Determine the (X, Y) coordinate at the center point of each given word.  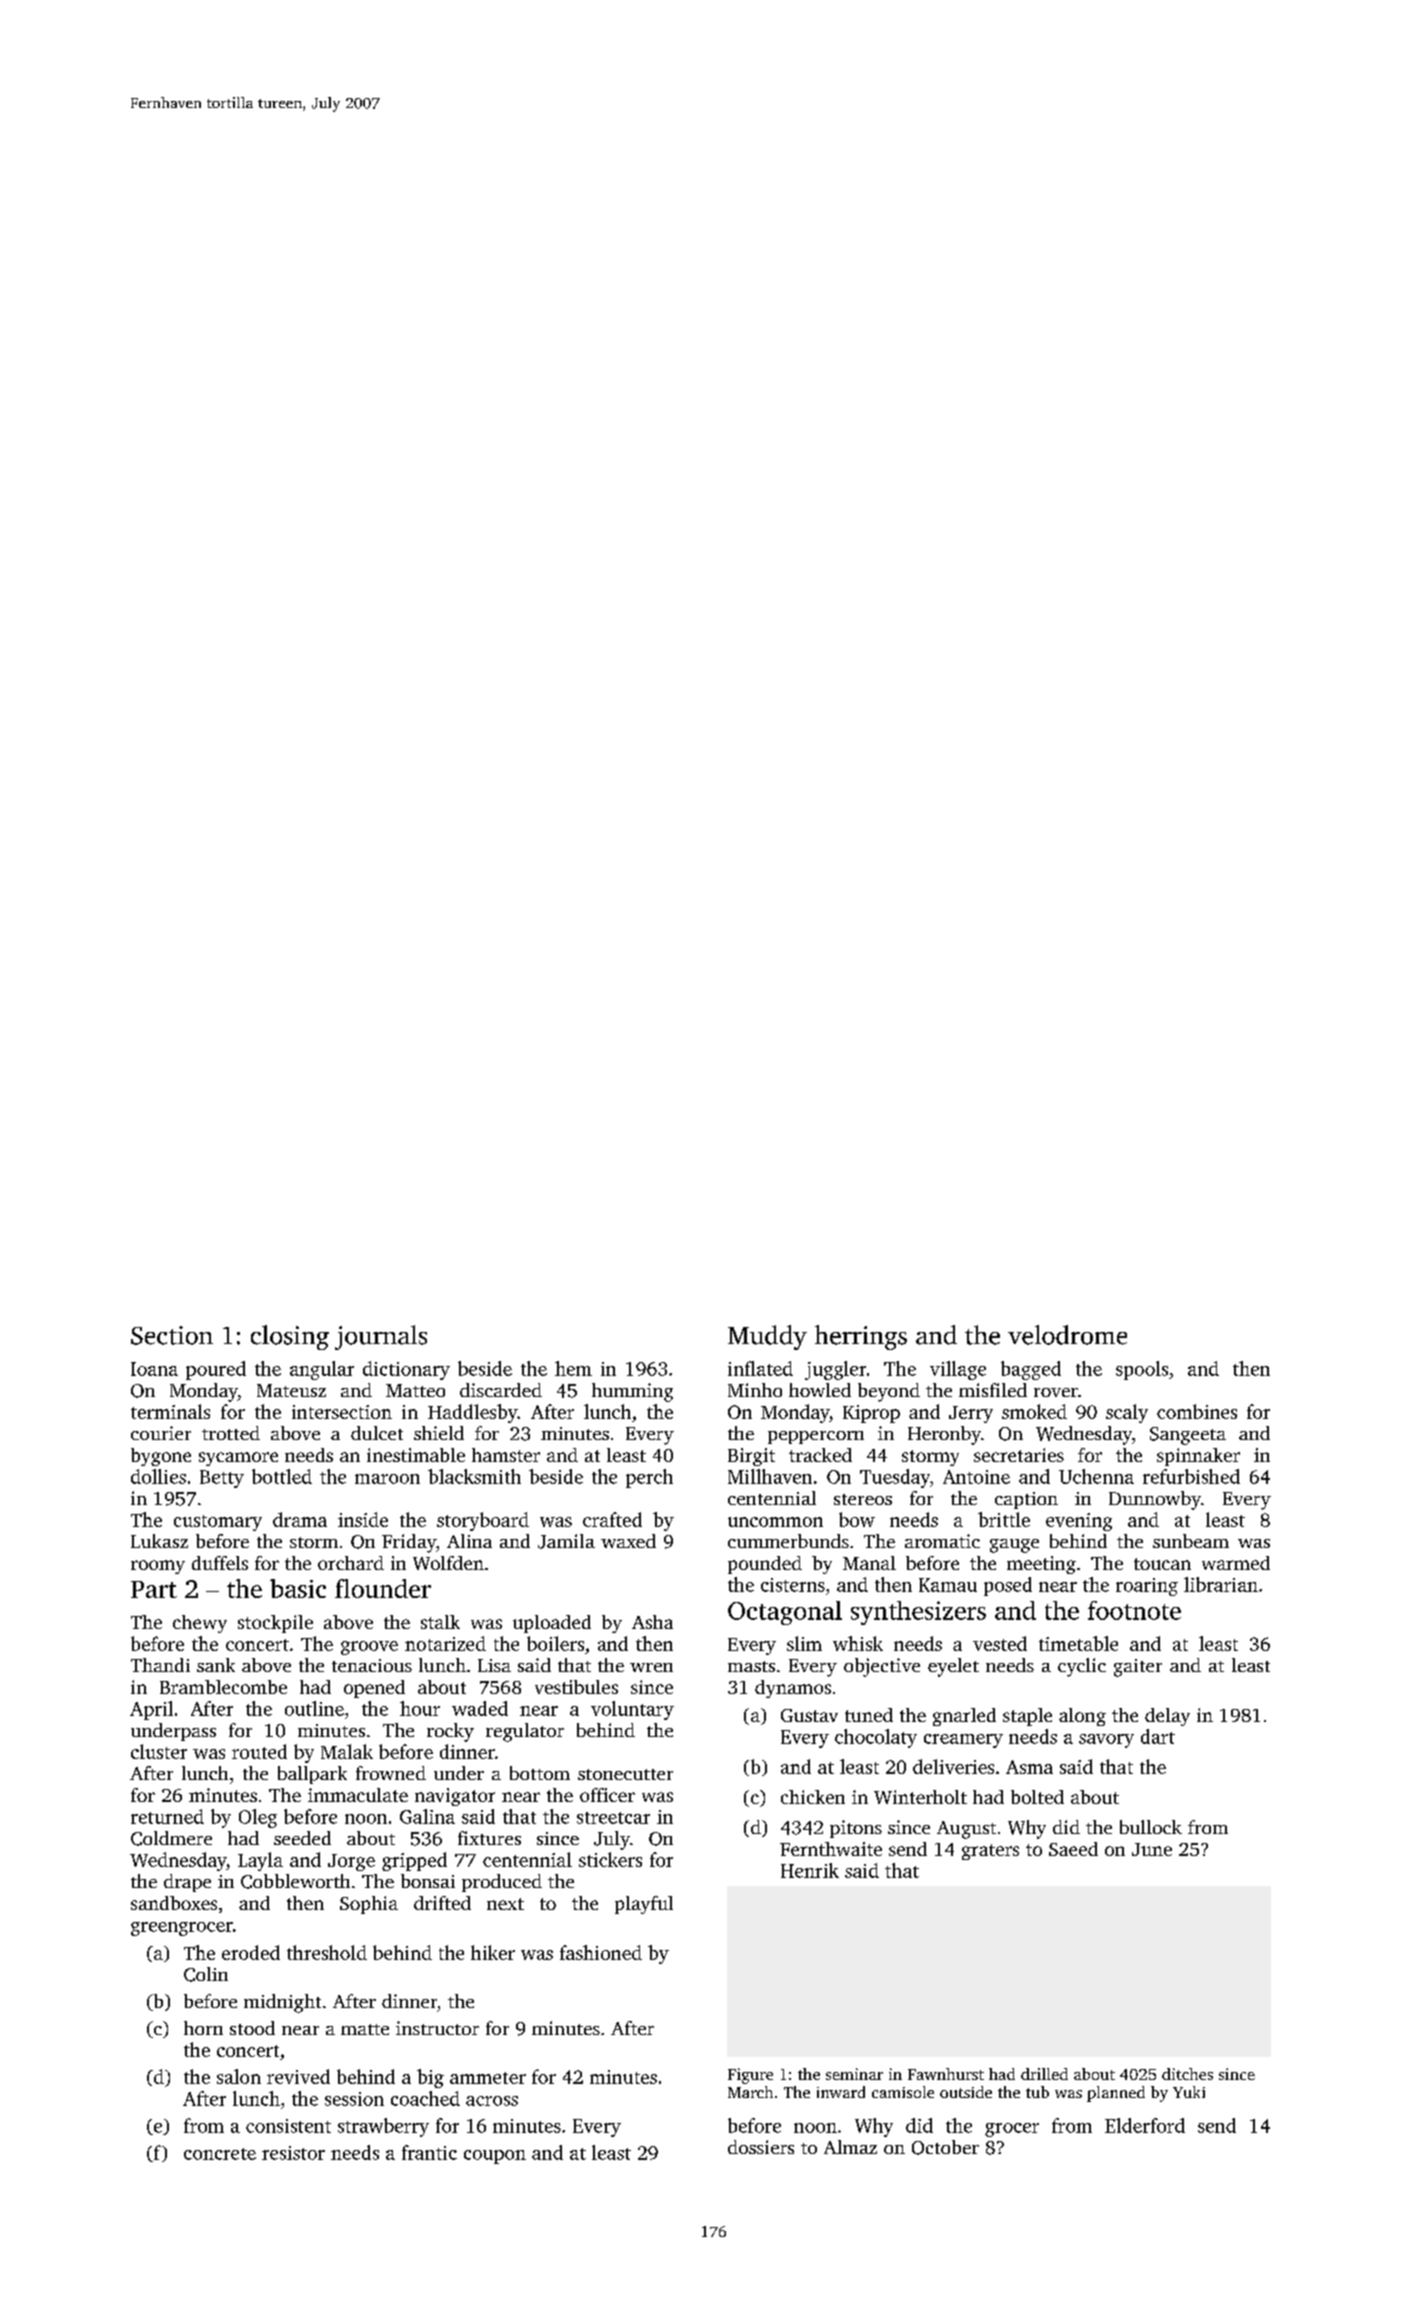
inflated (760, 1368)
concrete (220, 2154)
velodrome (1067, 1335)
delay (1167, 1717)
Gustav (809, 1715)
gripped (414, 1861)
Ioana (154, 1369)
